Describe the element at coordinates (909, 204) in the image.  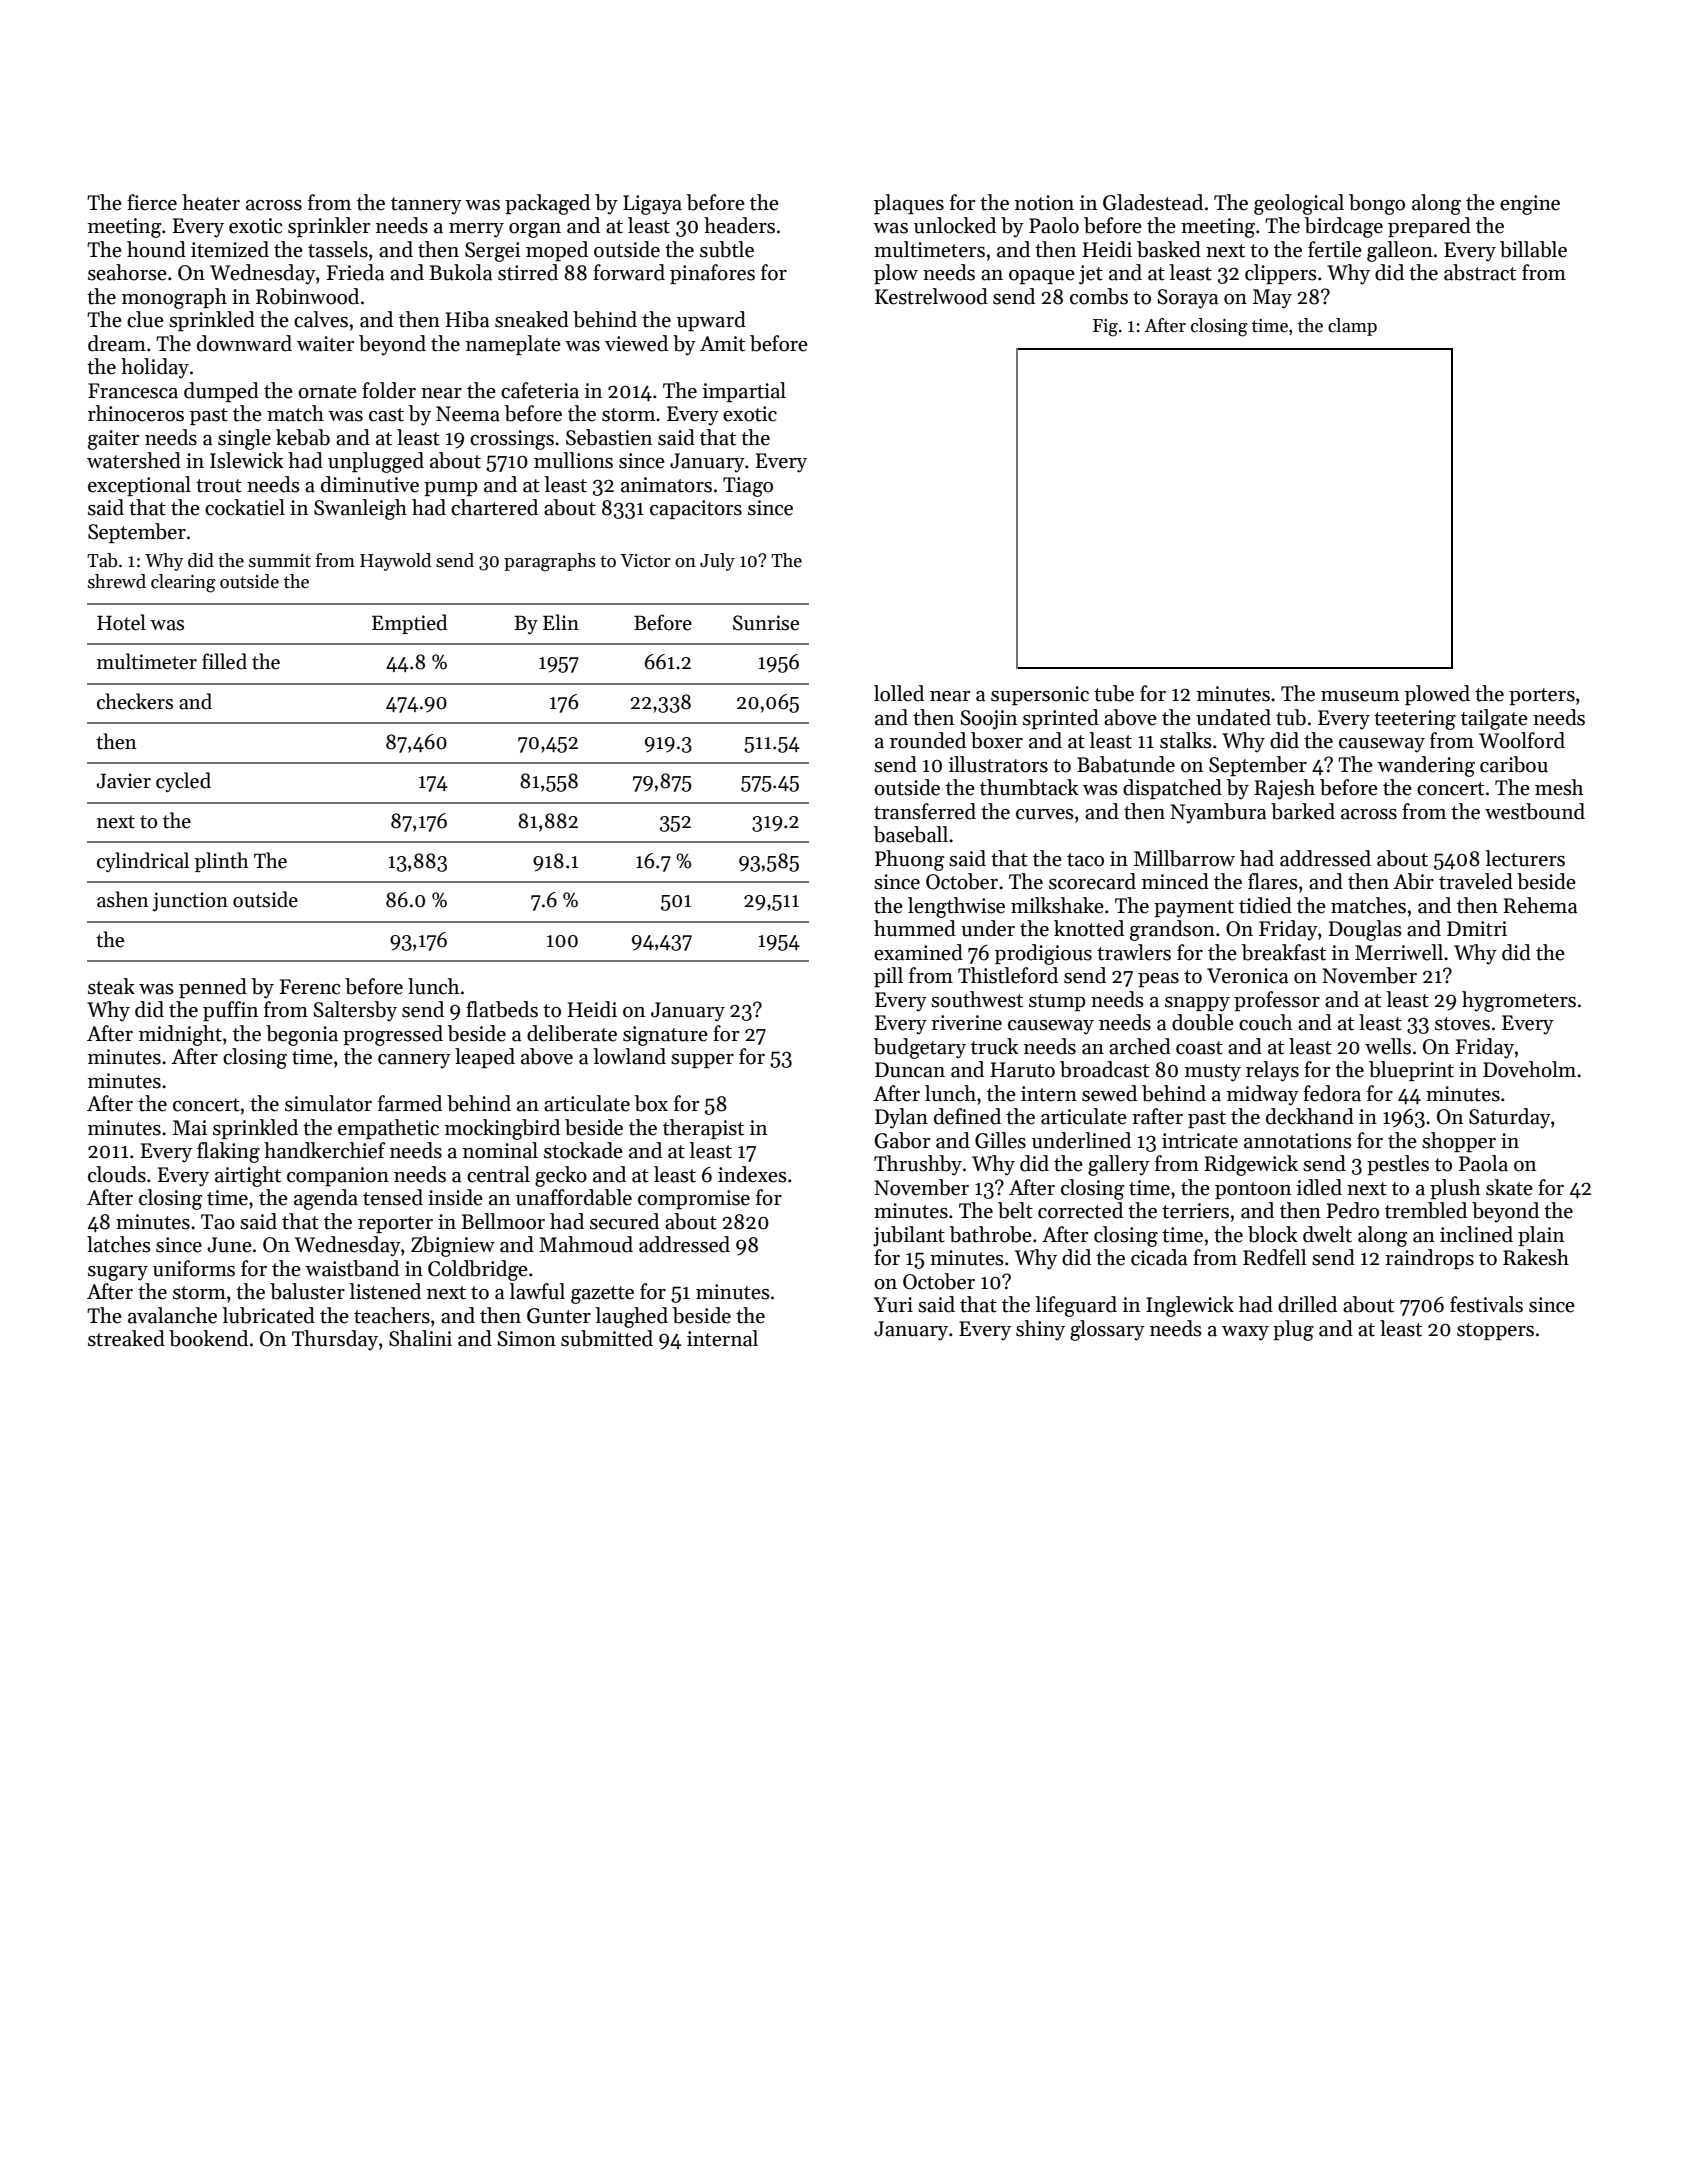
I see `plaques` at that location.
